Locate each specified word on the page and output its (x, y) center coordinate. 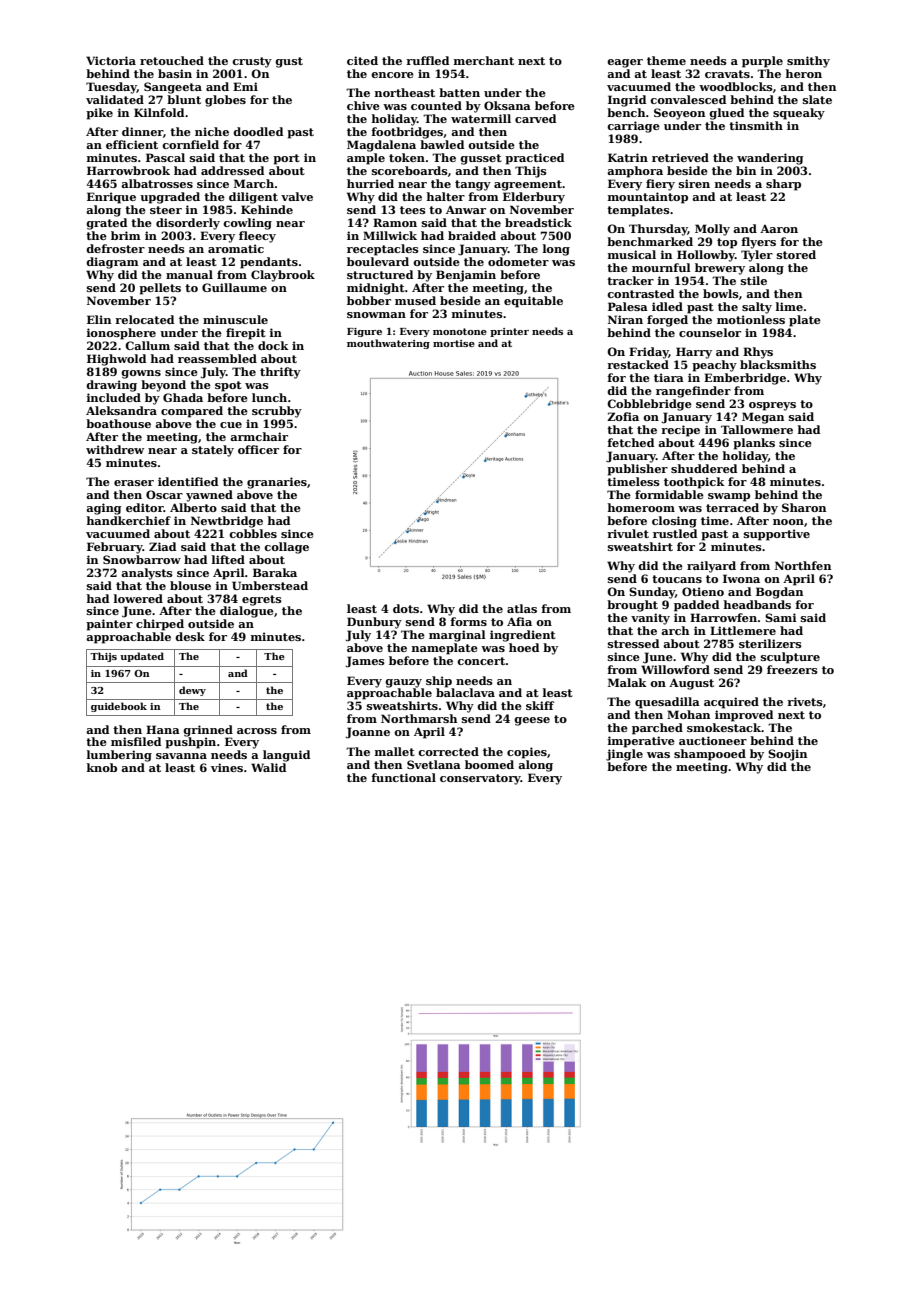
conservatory (480, 779)
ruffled (427, 60)
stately (213, 451)
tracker (630, 280)
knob (102, 767)
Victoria (111, 60)
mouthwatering (388, 344)
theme (666, 60)
